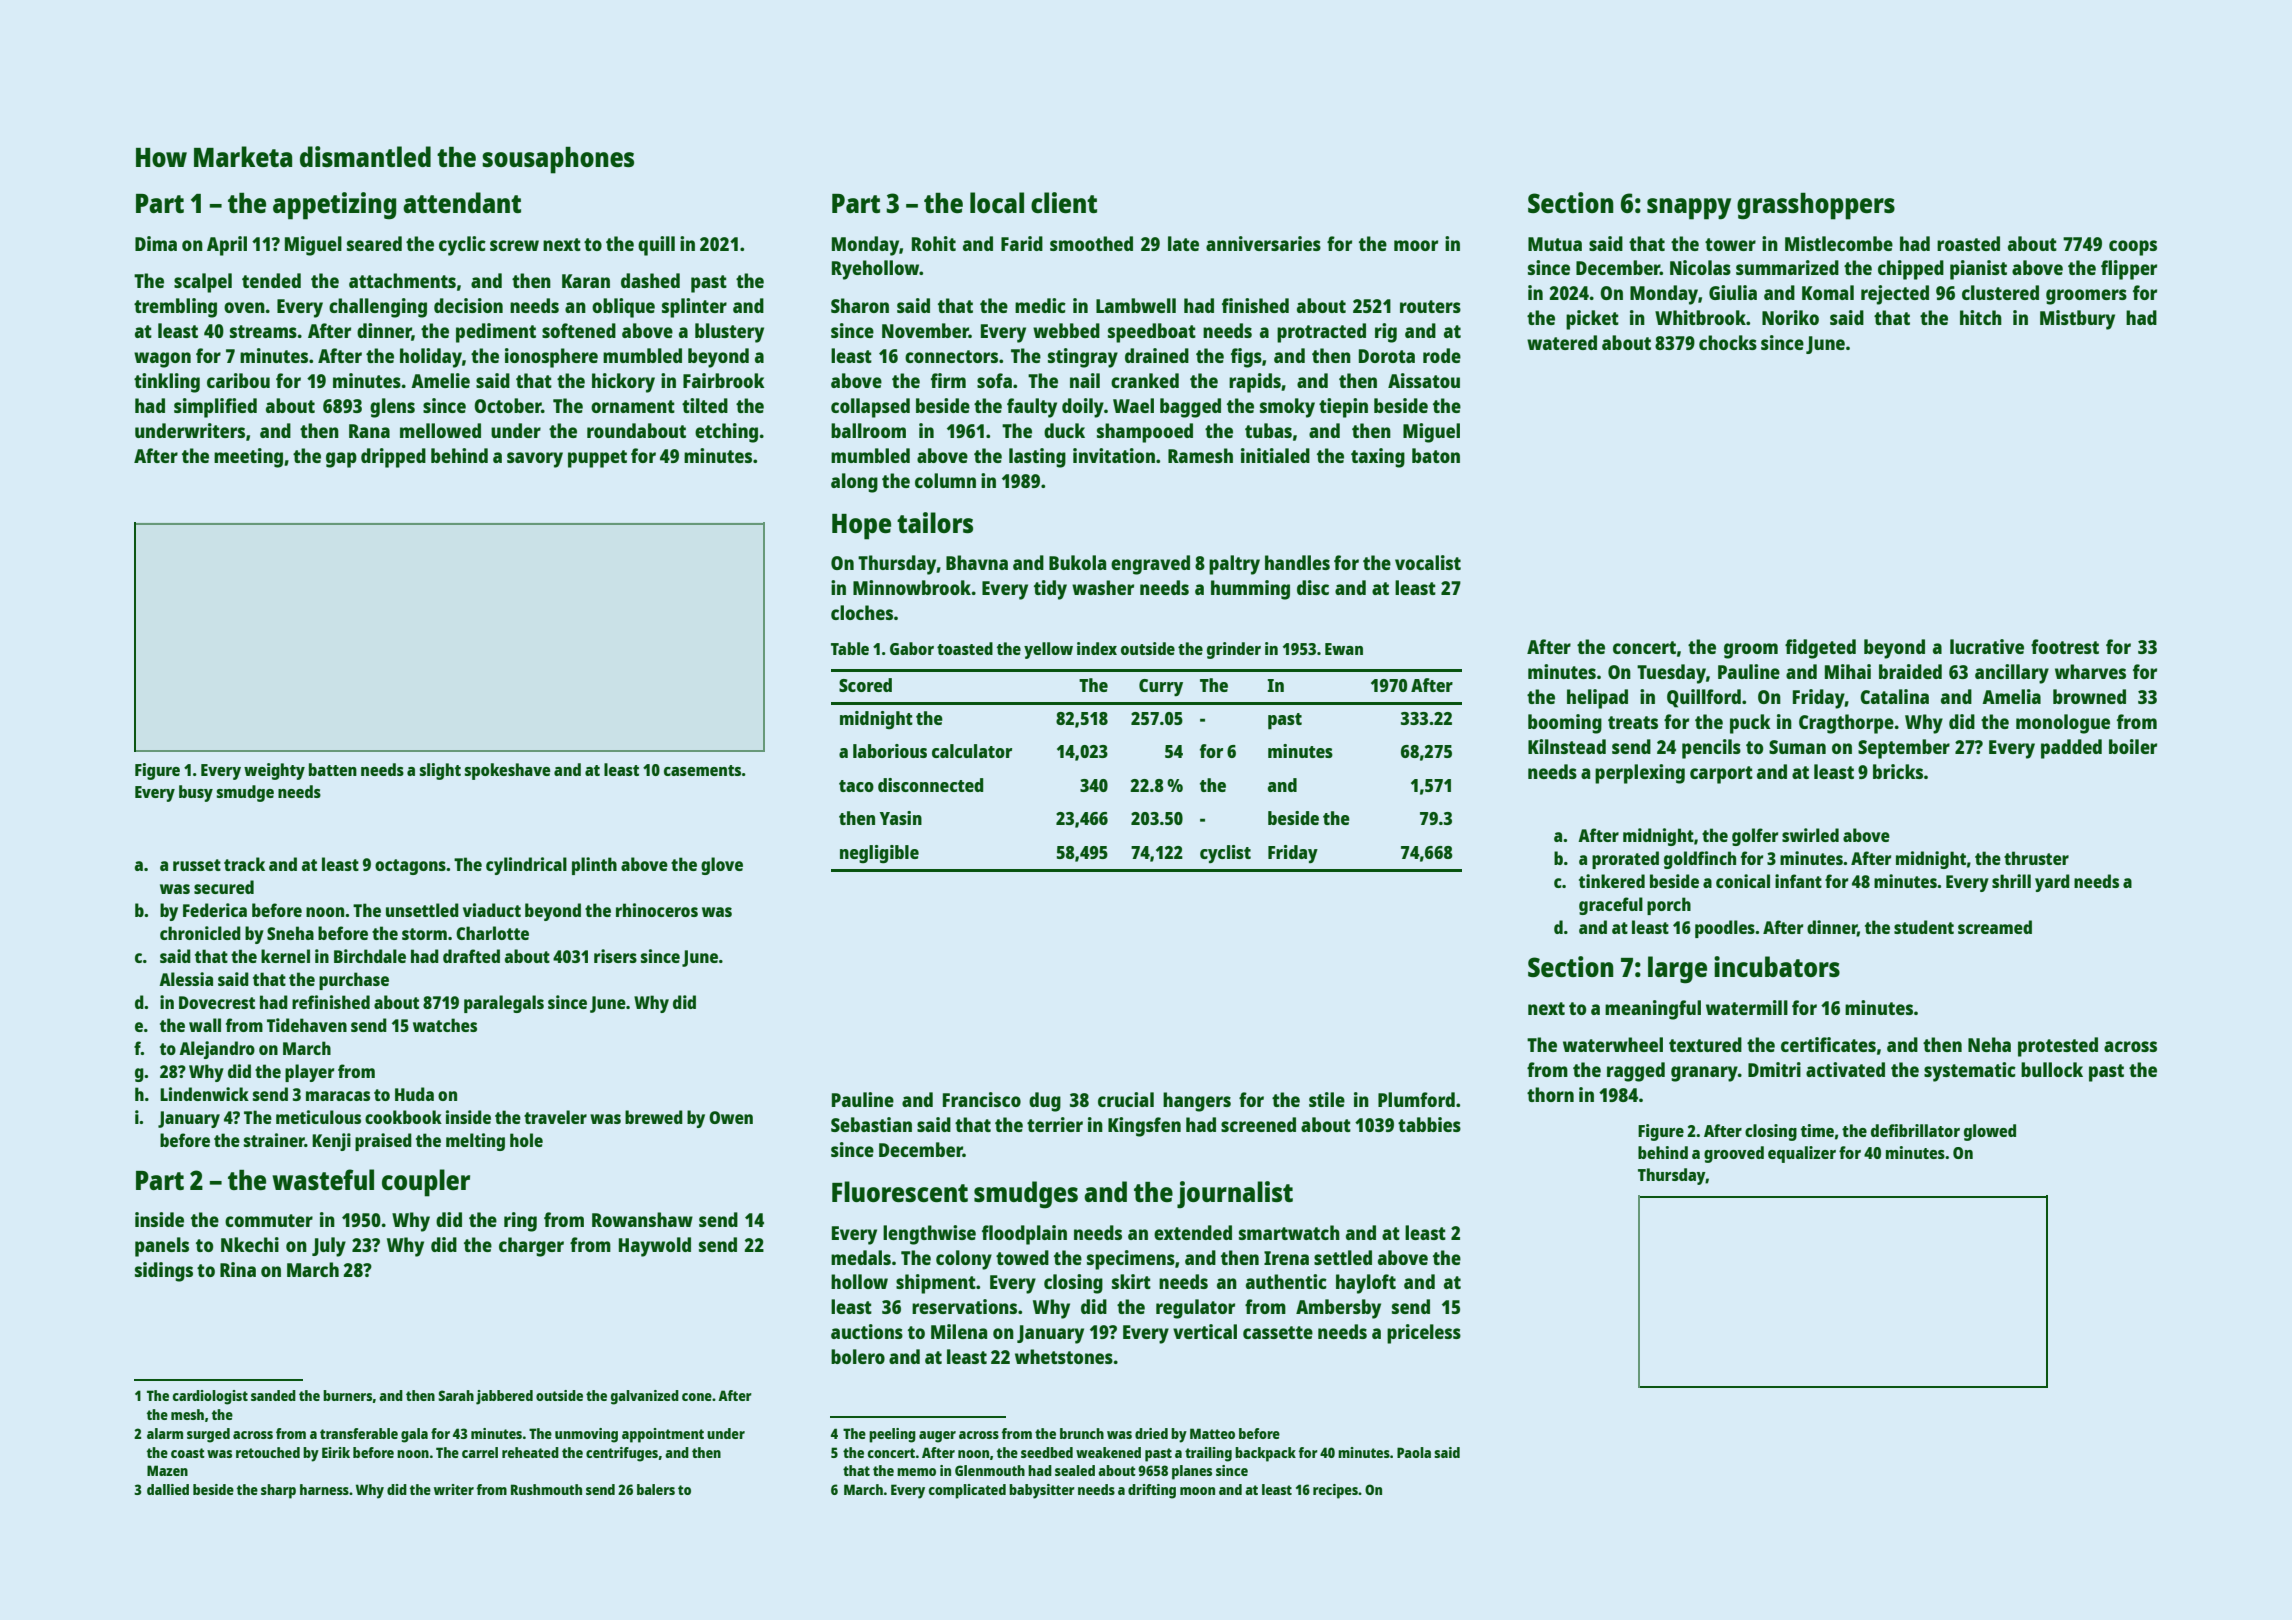  What do you see at coordinates (1839, 243) in the document?
I see `Mistlecombe` at bounding box center [1839, 243].
